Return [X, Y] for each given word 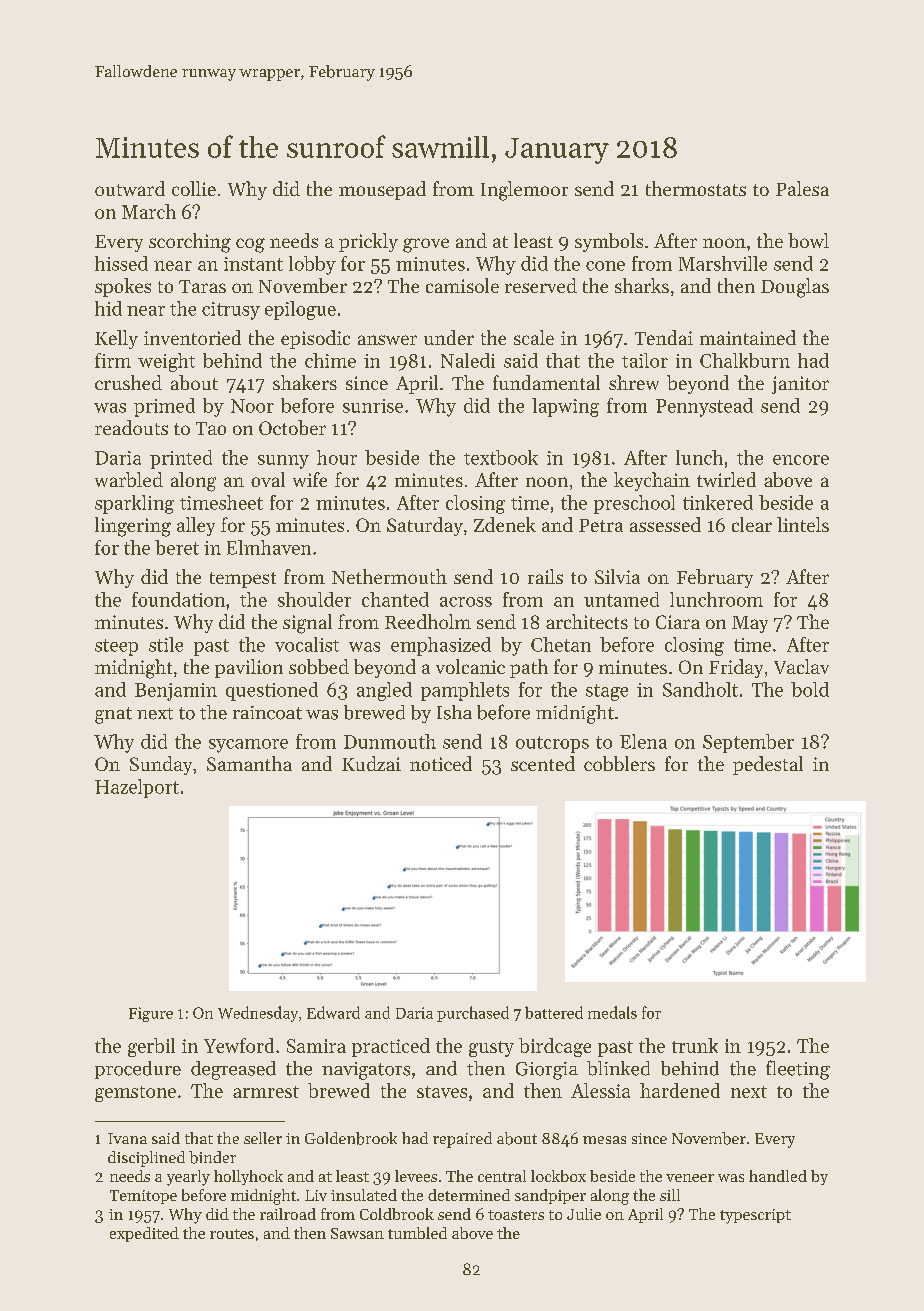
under [449, 337]
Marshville [723, 263]
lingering [133, 527]
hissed [121, 263]
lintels [803, 524]
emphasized [441, 646]
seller [263, 1138]
